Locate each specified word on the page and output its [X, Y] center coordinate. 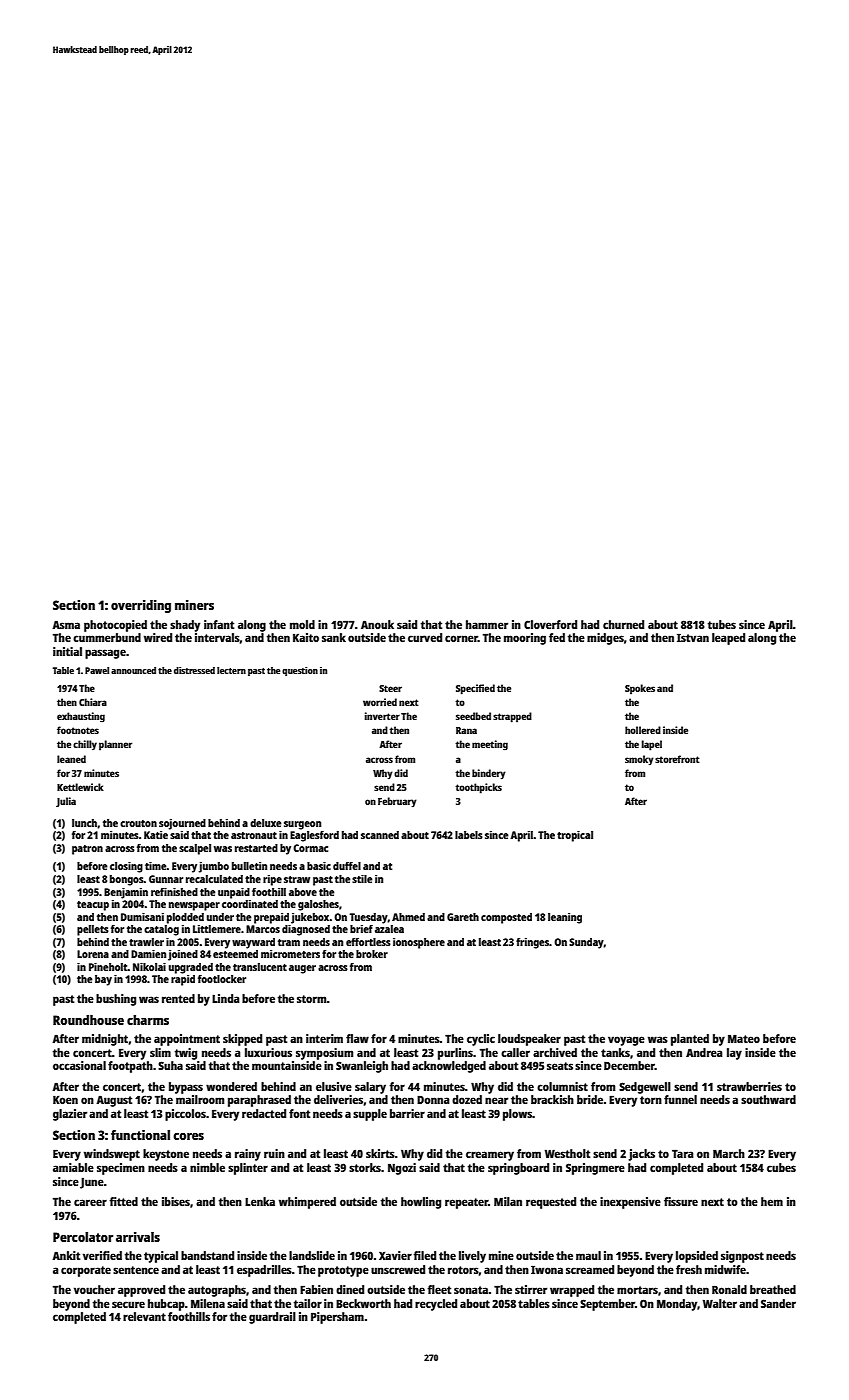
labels [469, 835]
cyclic [481, 1040]
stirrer [531, 1289]
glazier [70, 1115]
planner [115, 745]
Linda [225, 998]
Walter [720, 1303]
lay [734, 1054]
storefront [677, 759]
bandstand [207, 1255]
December [629, 1065]
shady [185, 626]
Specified [475, 689]
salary [370, 1088]
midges [605, 639]
